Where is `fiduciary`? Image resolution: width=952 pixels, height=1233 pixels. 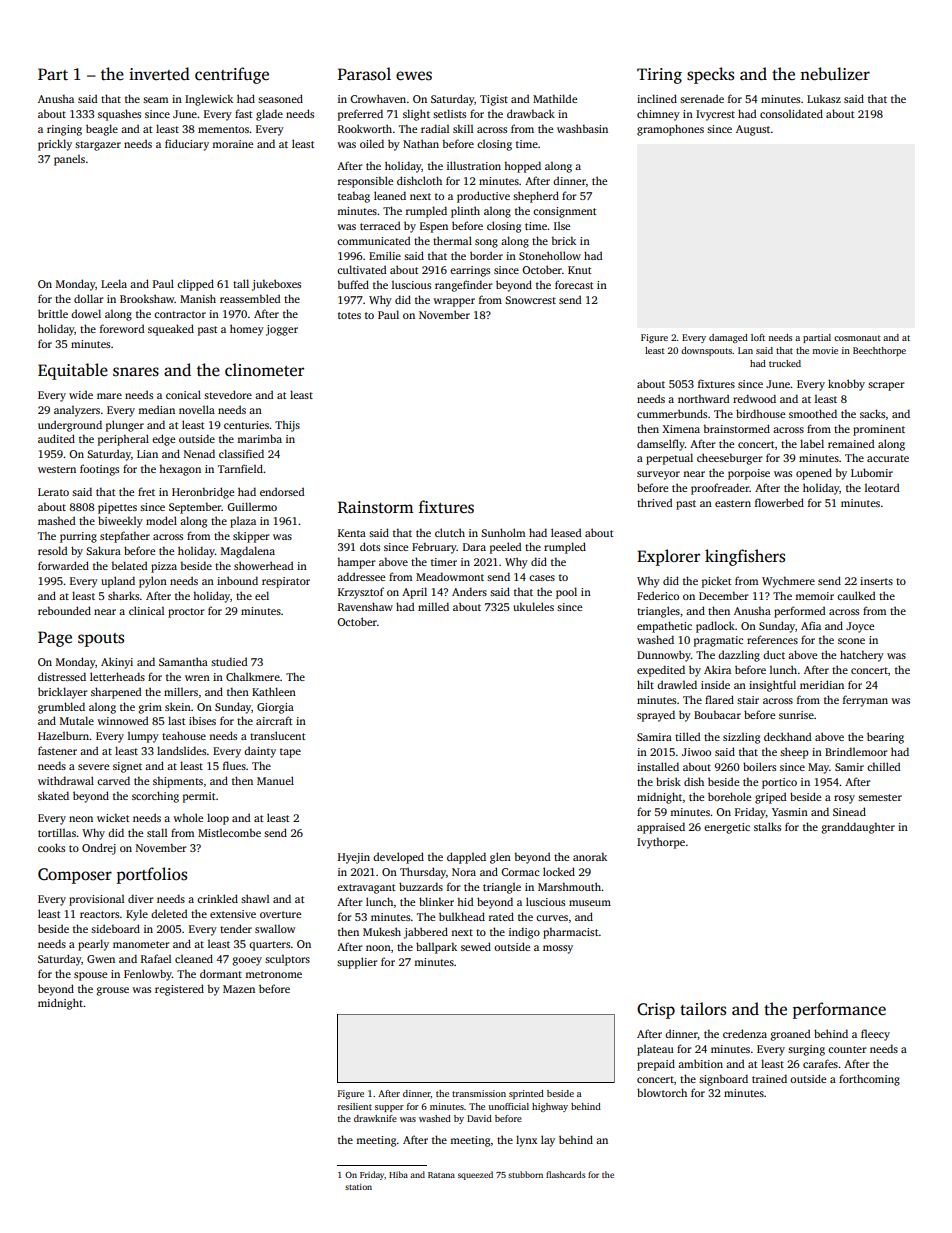 fiduciary is located at coordinates (187, 145).
